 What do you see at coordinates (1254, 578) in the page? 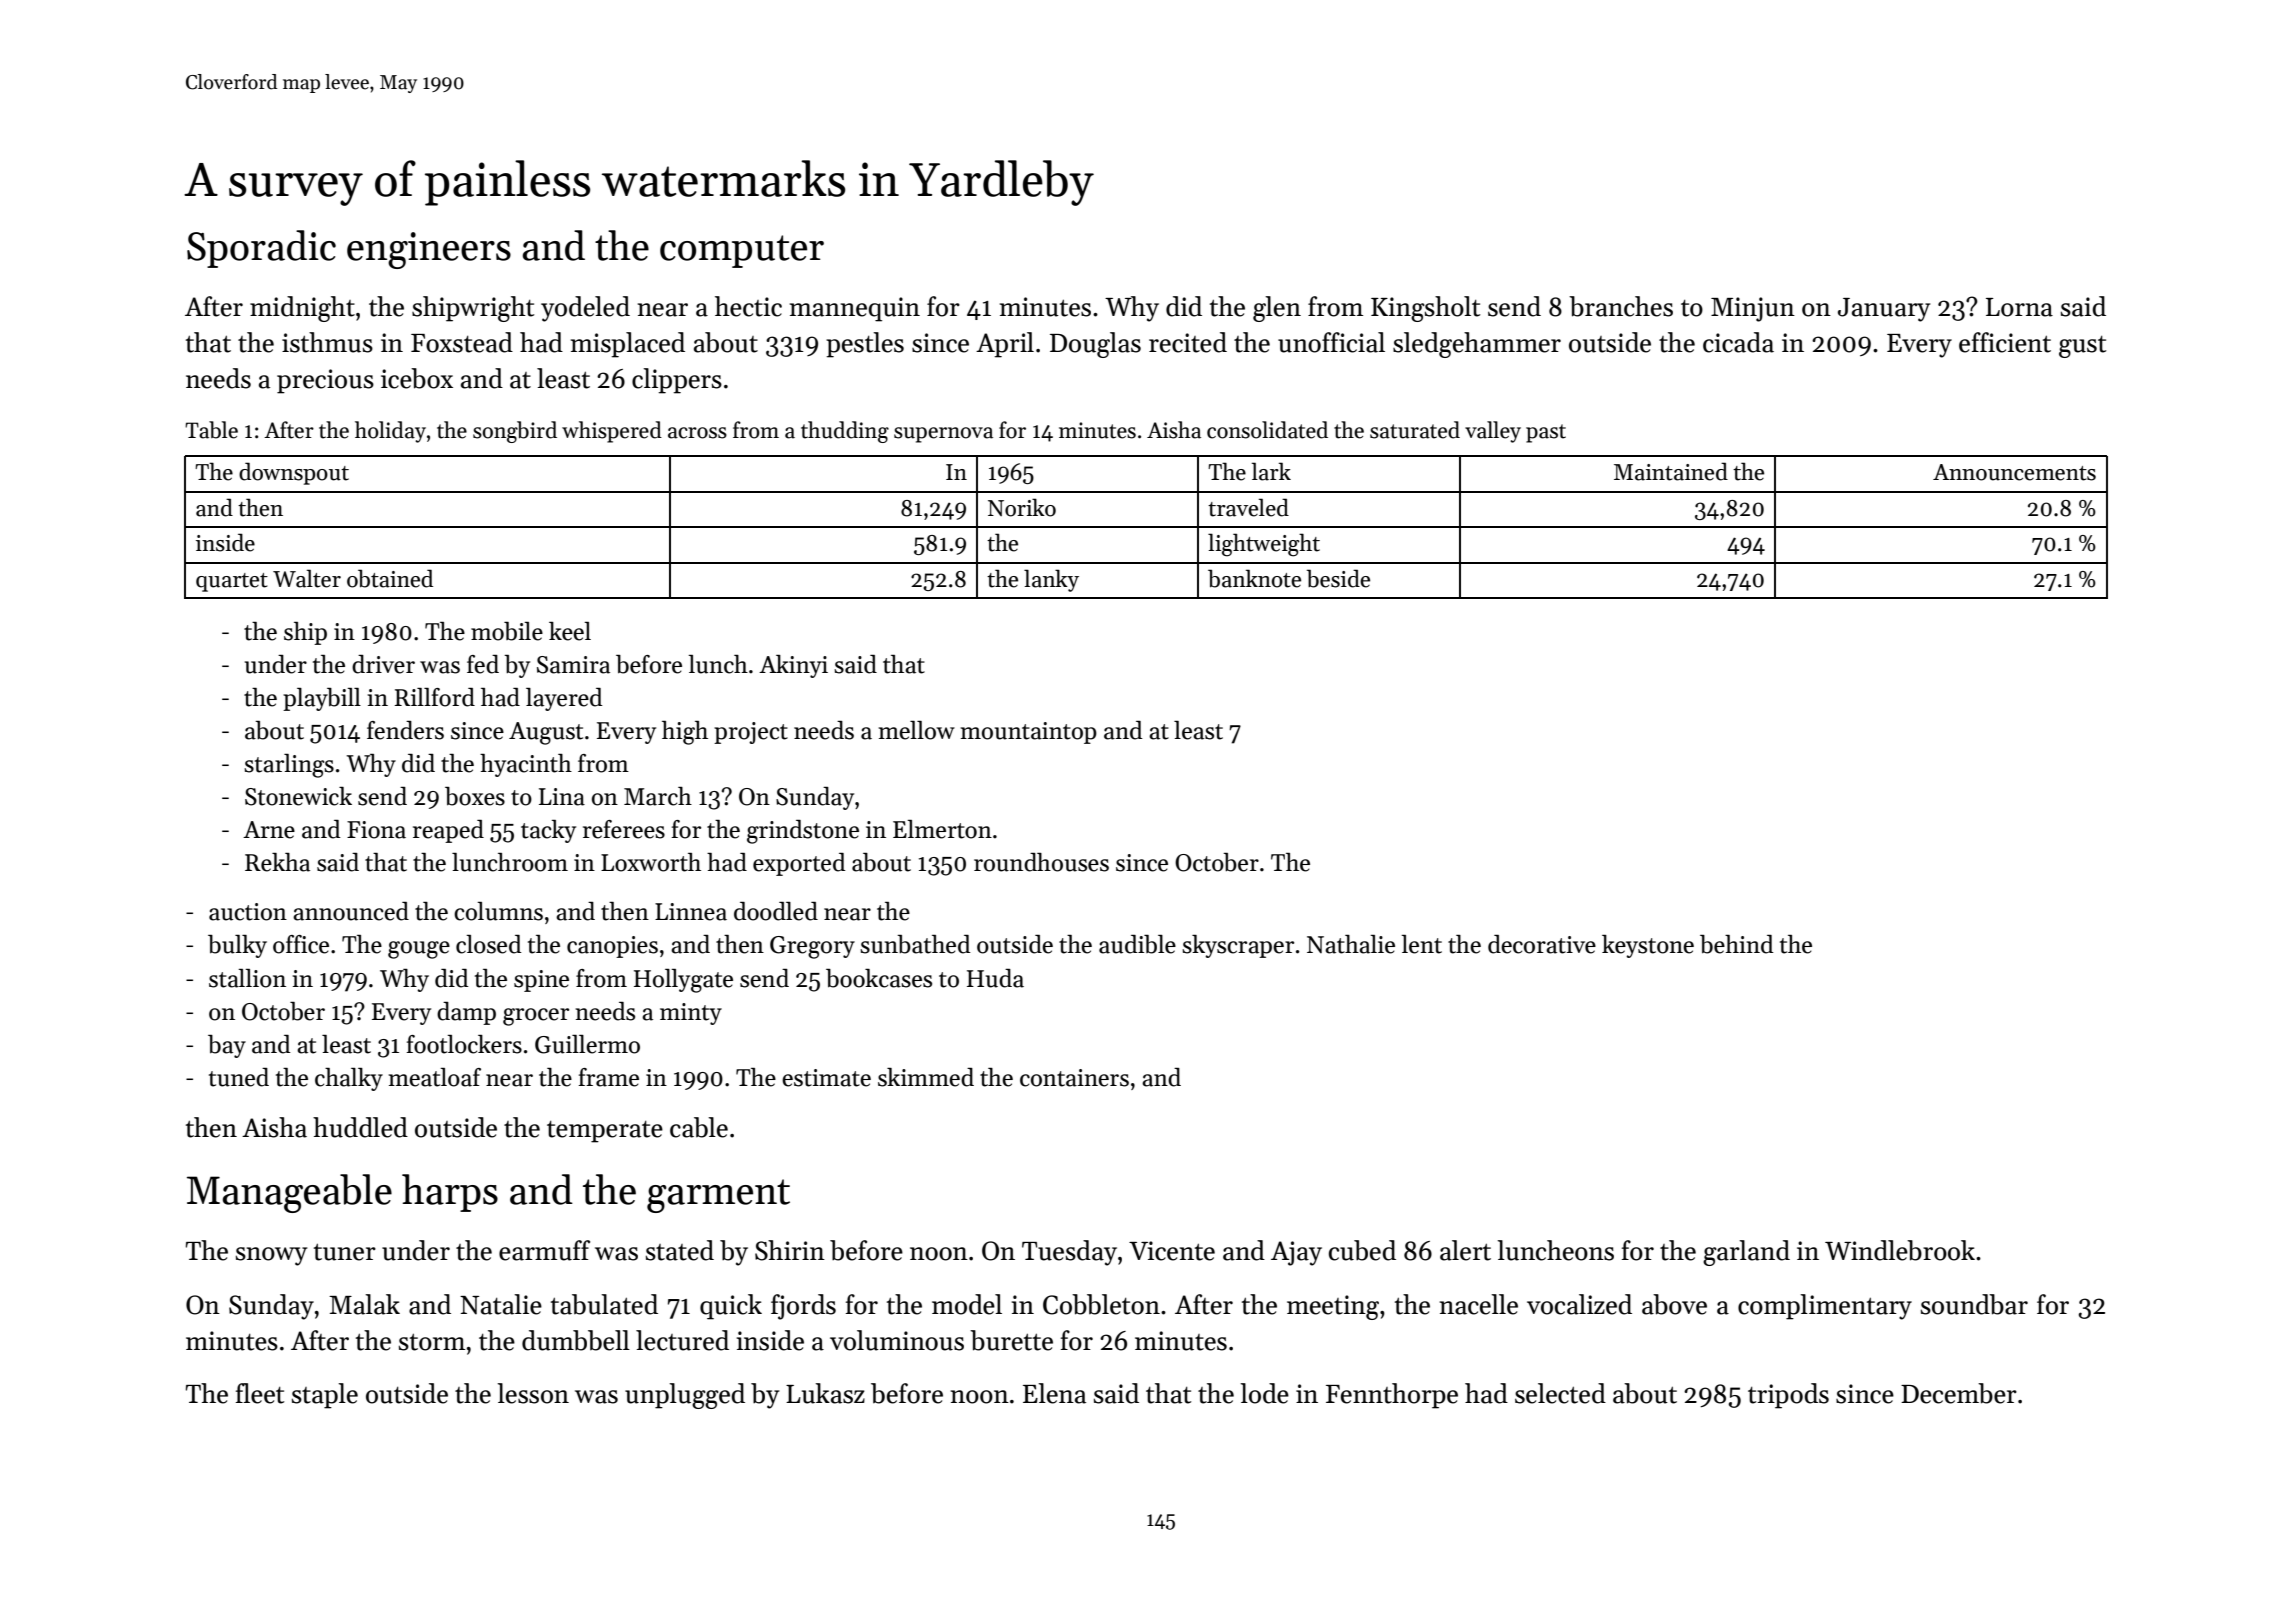
I see `banknote` at bounding box center [1254, 578].
